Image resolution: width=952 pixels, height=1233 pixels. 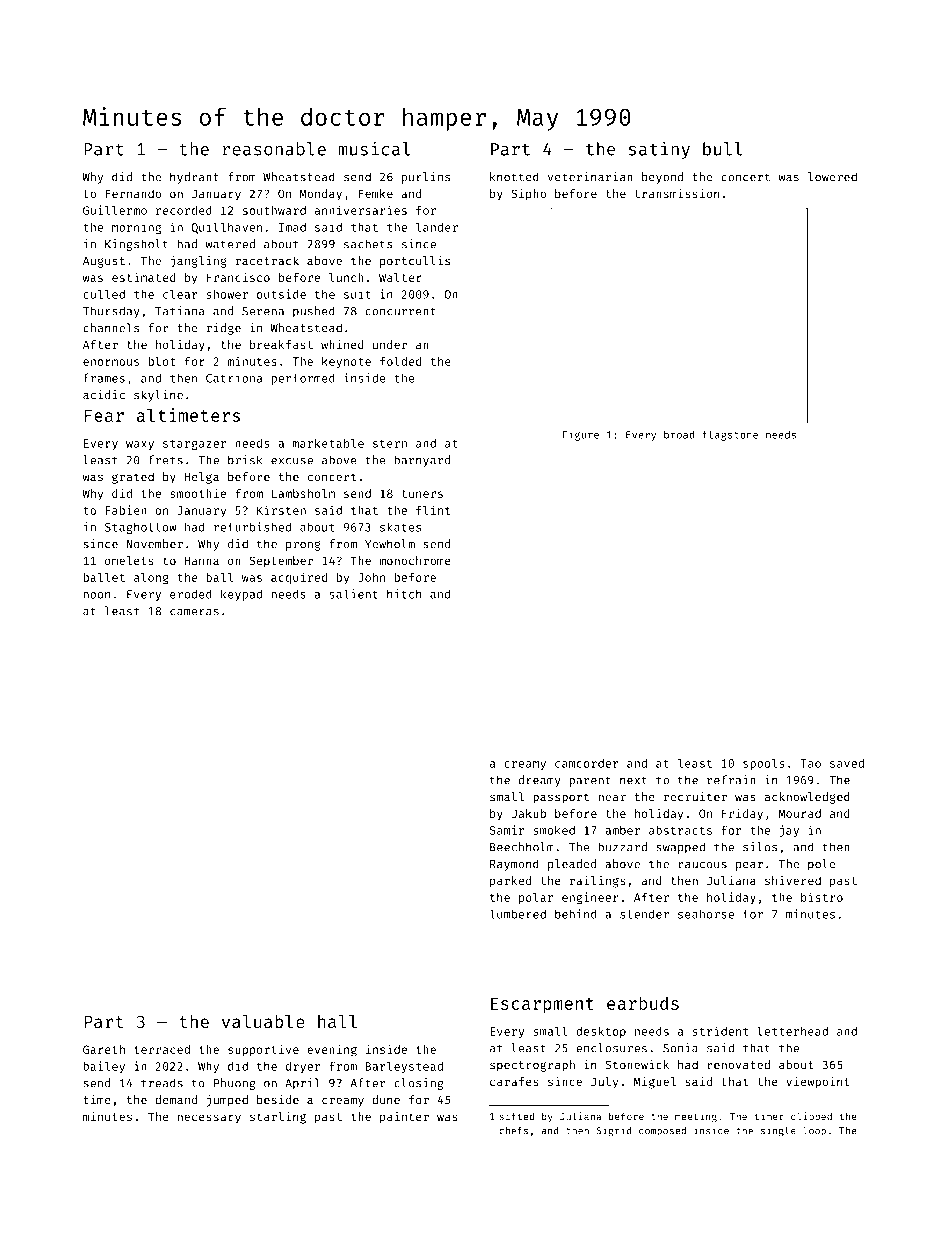 What do you see at coordinates (111, 328) in the image?
I see `channels` at bounding box center [111, 328].
